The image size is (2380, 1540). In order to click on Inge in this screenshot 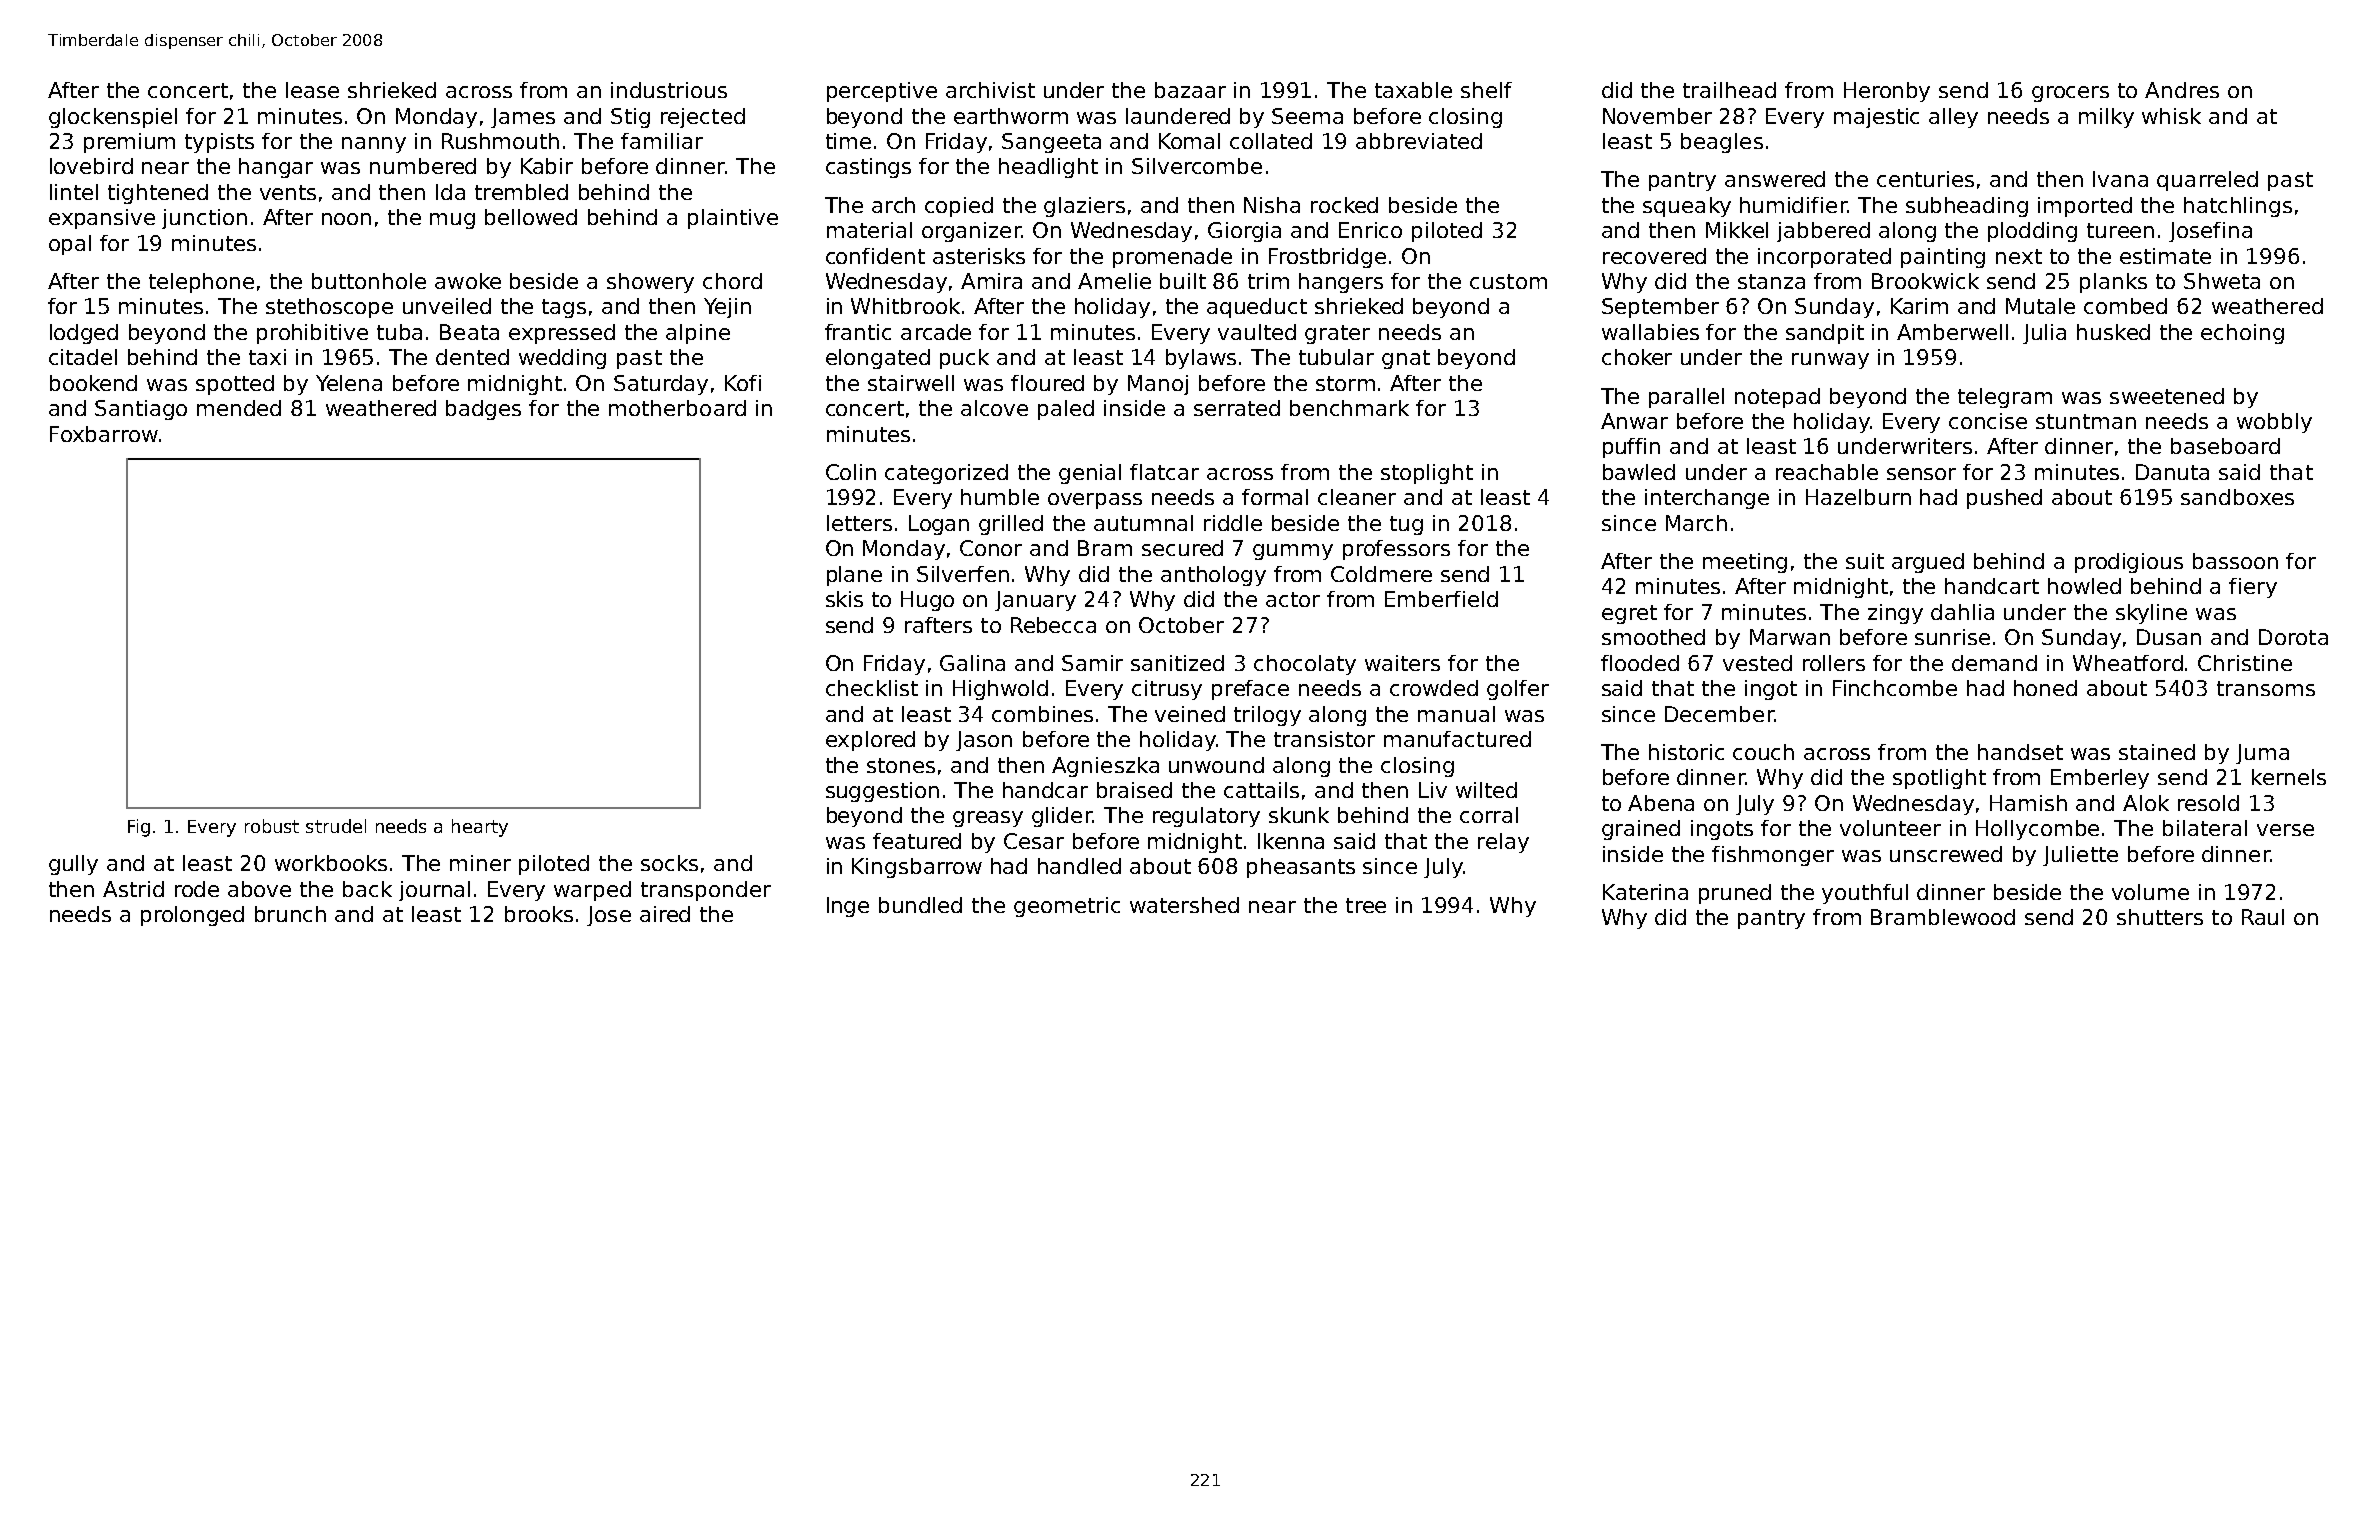, I will do `click(848, 907)`.
